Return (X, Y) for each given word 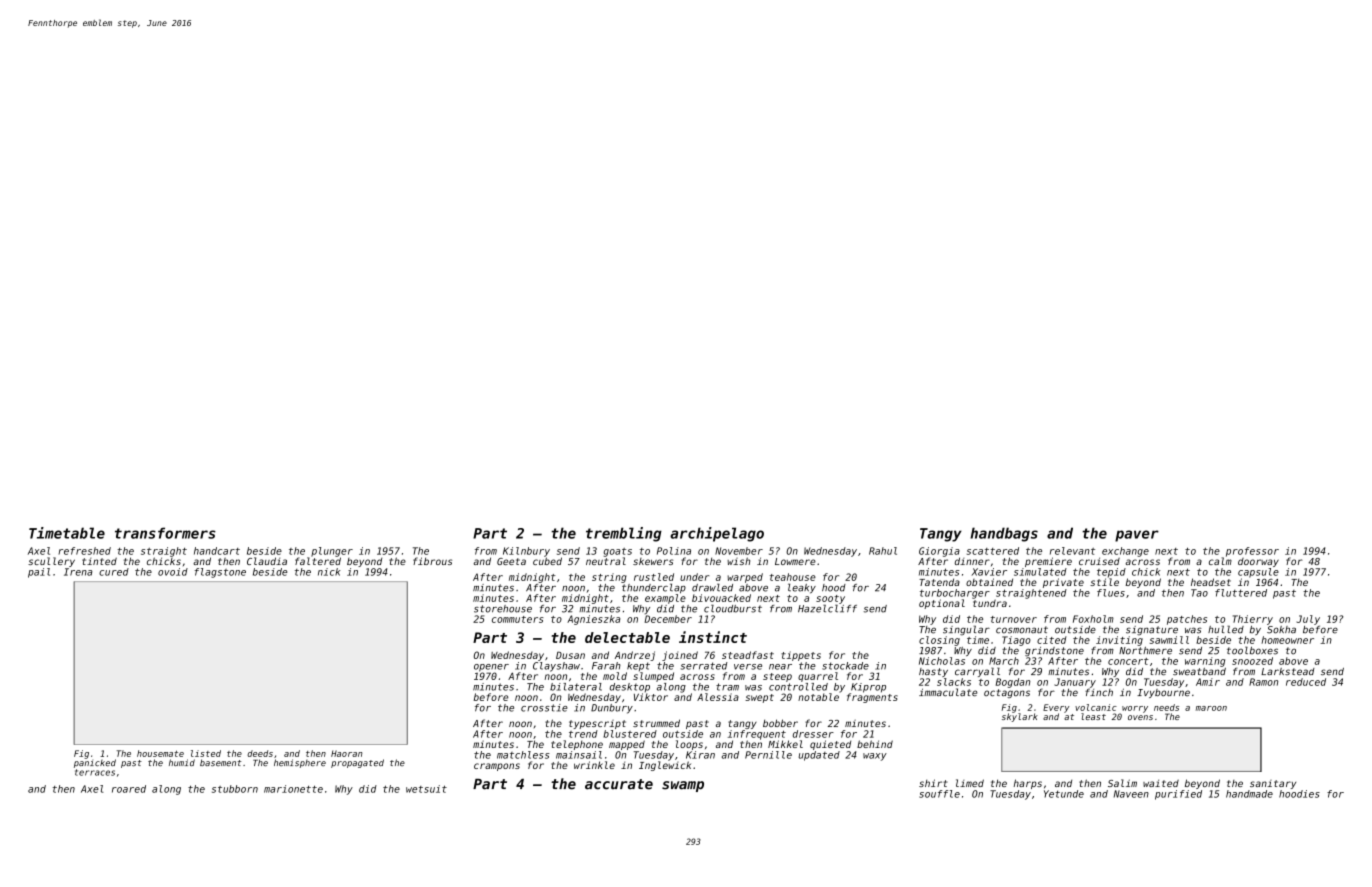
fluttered (1241, 593)
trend (583, 734)
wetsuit (426, 789)
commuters (517, 619)
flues (1111, 593)
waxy (875, 757)
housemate (160, 753)
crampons (497, 767)
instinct (713, 637)
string (609, 578)
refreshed (84, 551)
